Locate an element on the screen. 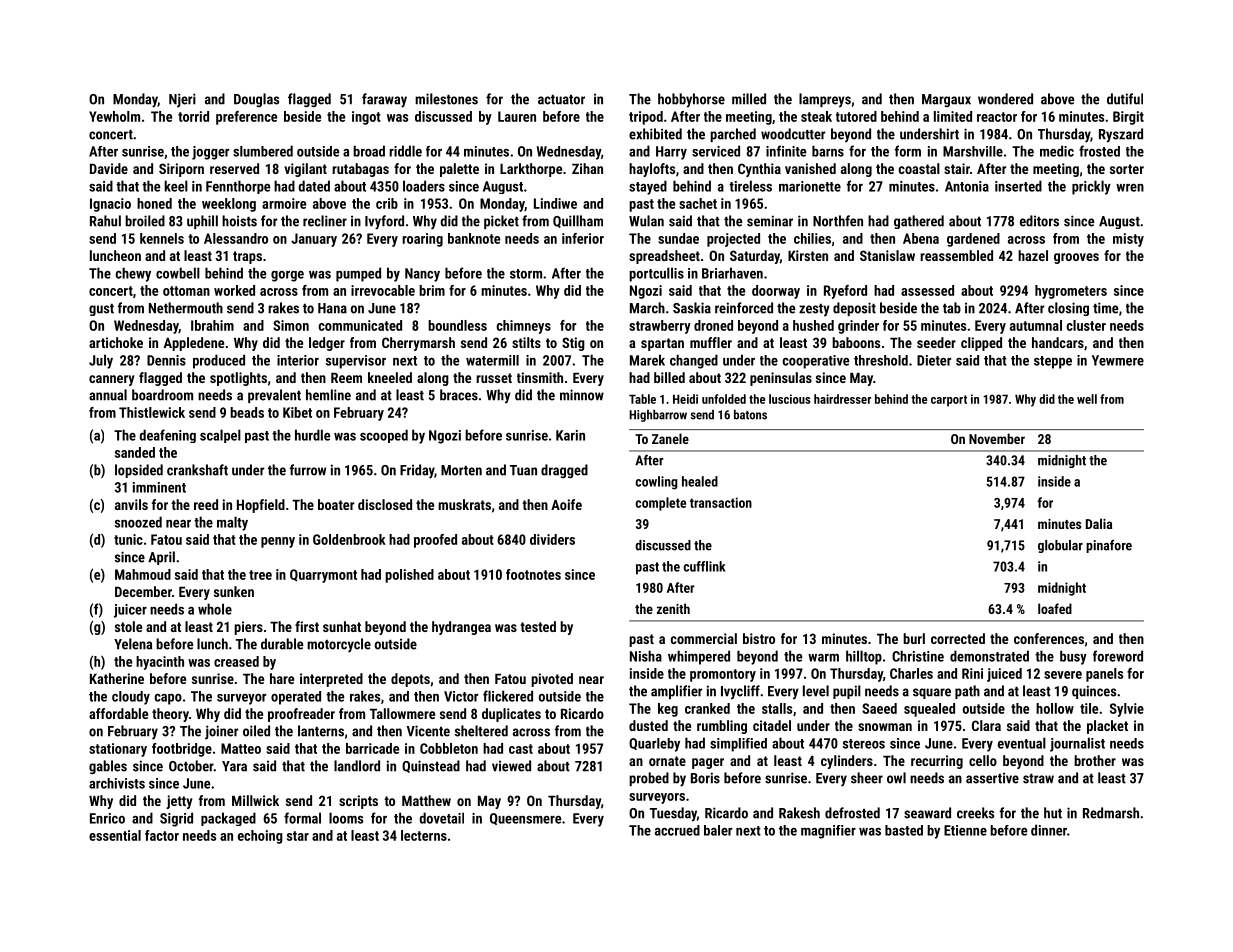 Image resolution: width=1233 pixels, height=952 pixels. milled is located at coordinates (749, 99).
